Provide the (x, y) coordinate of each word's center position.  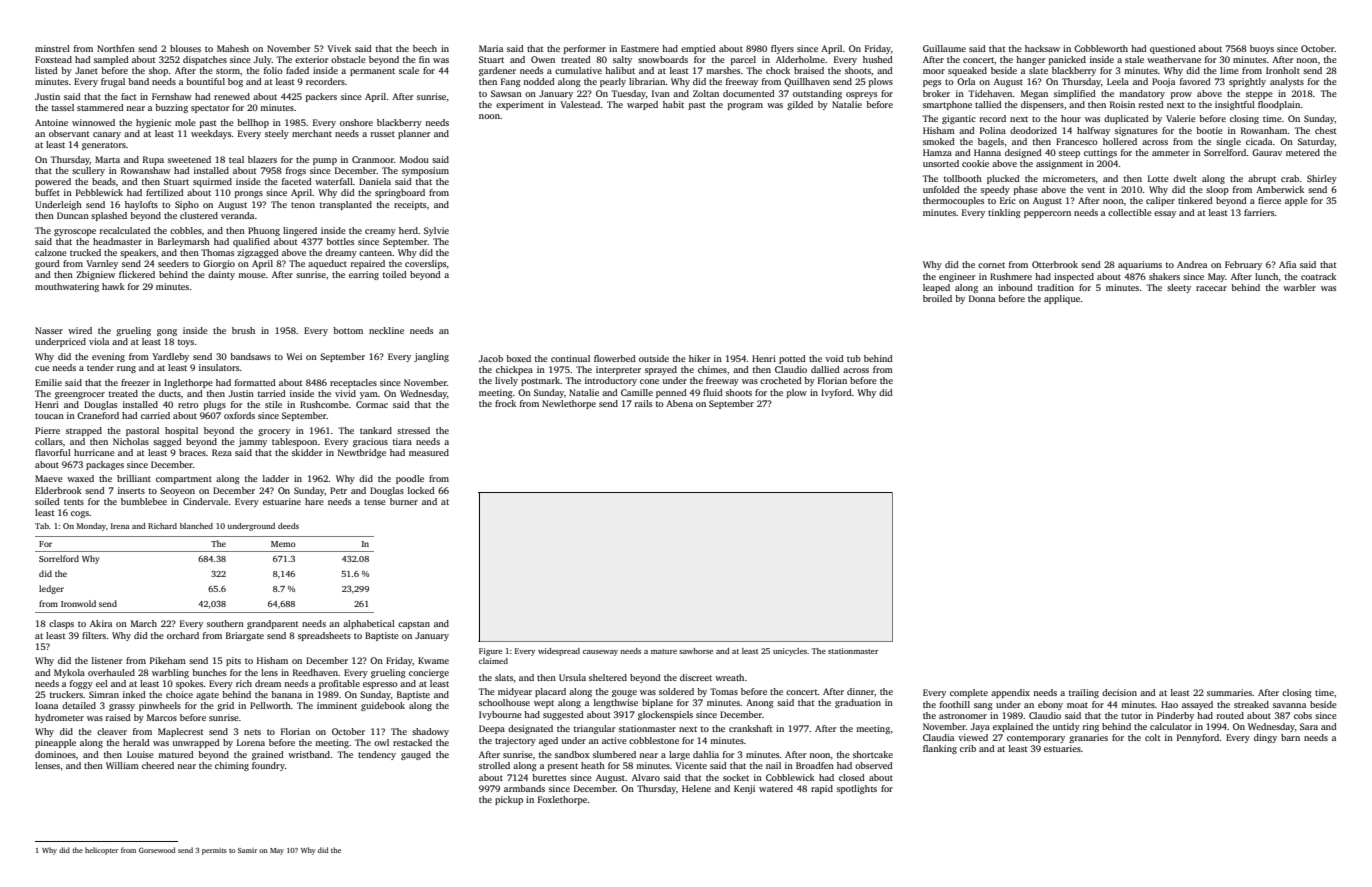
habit (673, 104)
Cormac (372, 404)
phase (1026, 190)
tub (854, 358)
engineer (957, 277)
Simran (104, 694)
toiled (395, 274)
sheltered (608, 677)
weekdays (211, 134)
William (122, 765)
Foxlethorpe (562, 800)
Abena (679, 403)
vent (1096, 190)
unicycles (790, 652)
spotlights (857, 789)
